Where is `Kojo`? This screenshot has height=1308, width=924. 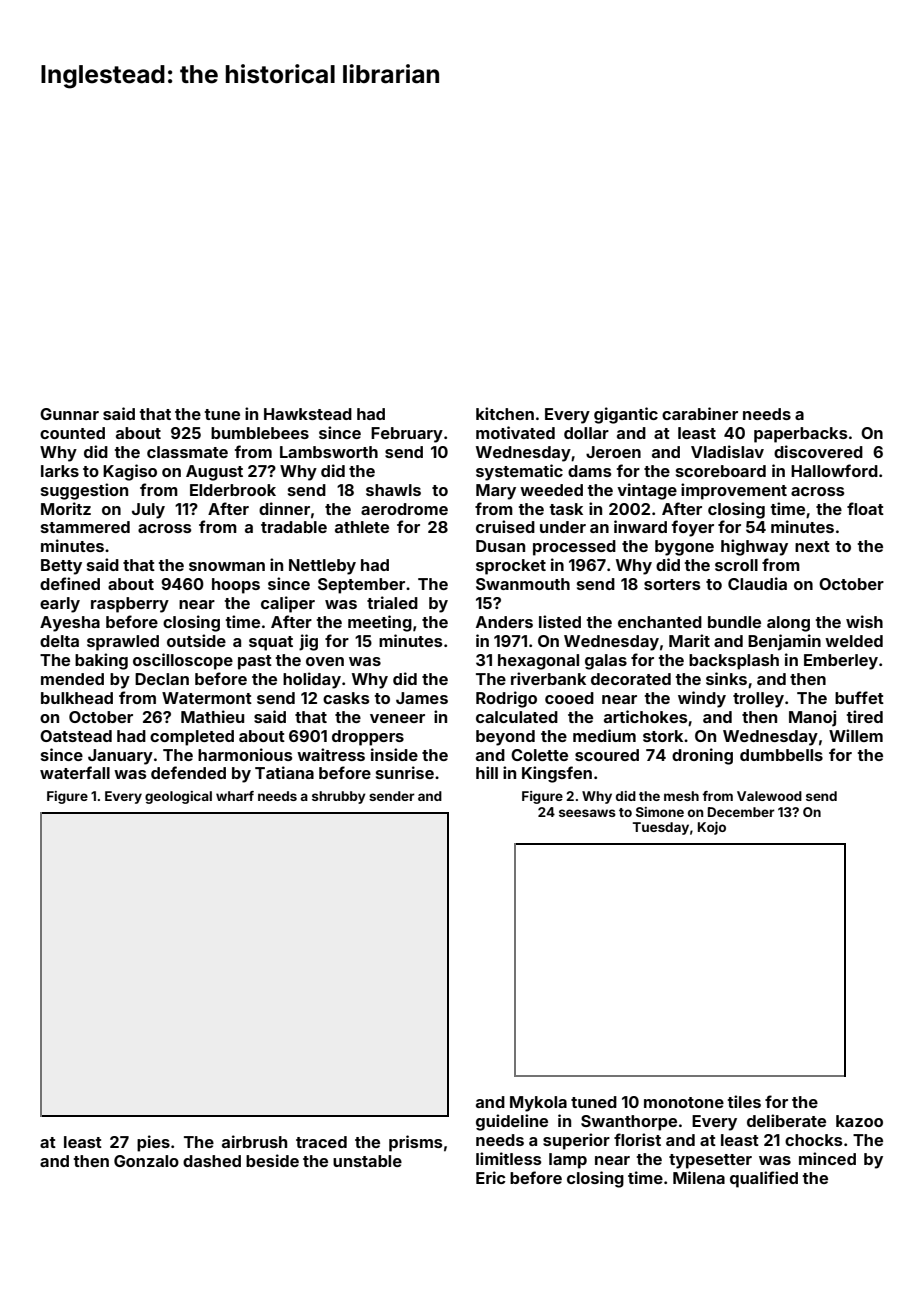 Kojo is located at coordinates (712, 828).
